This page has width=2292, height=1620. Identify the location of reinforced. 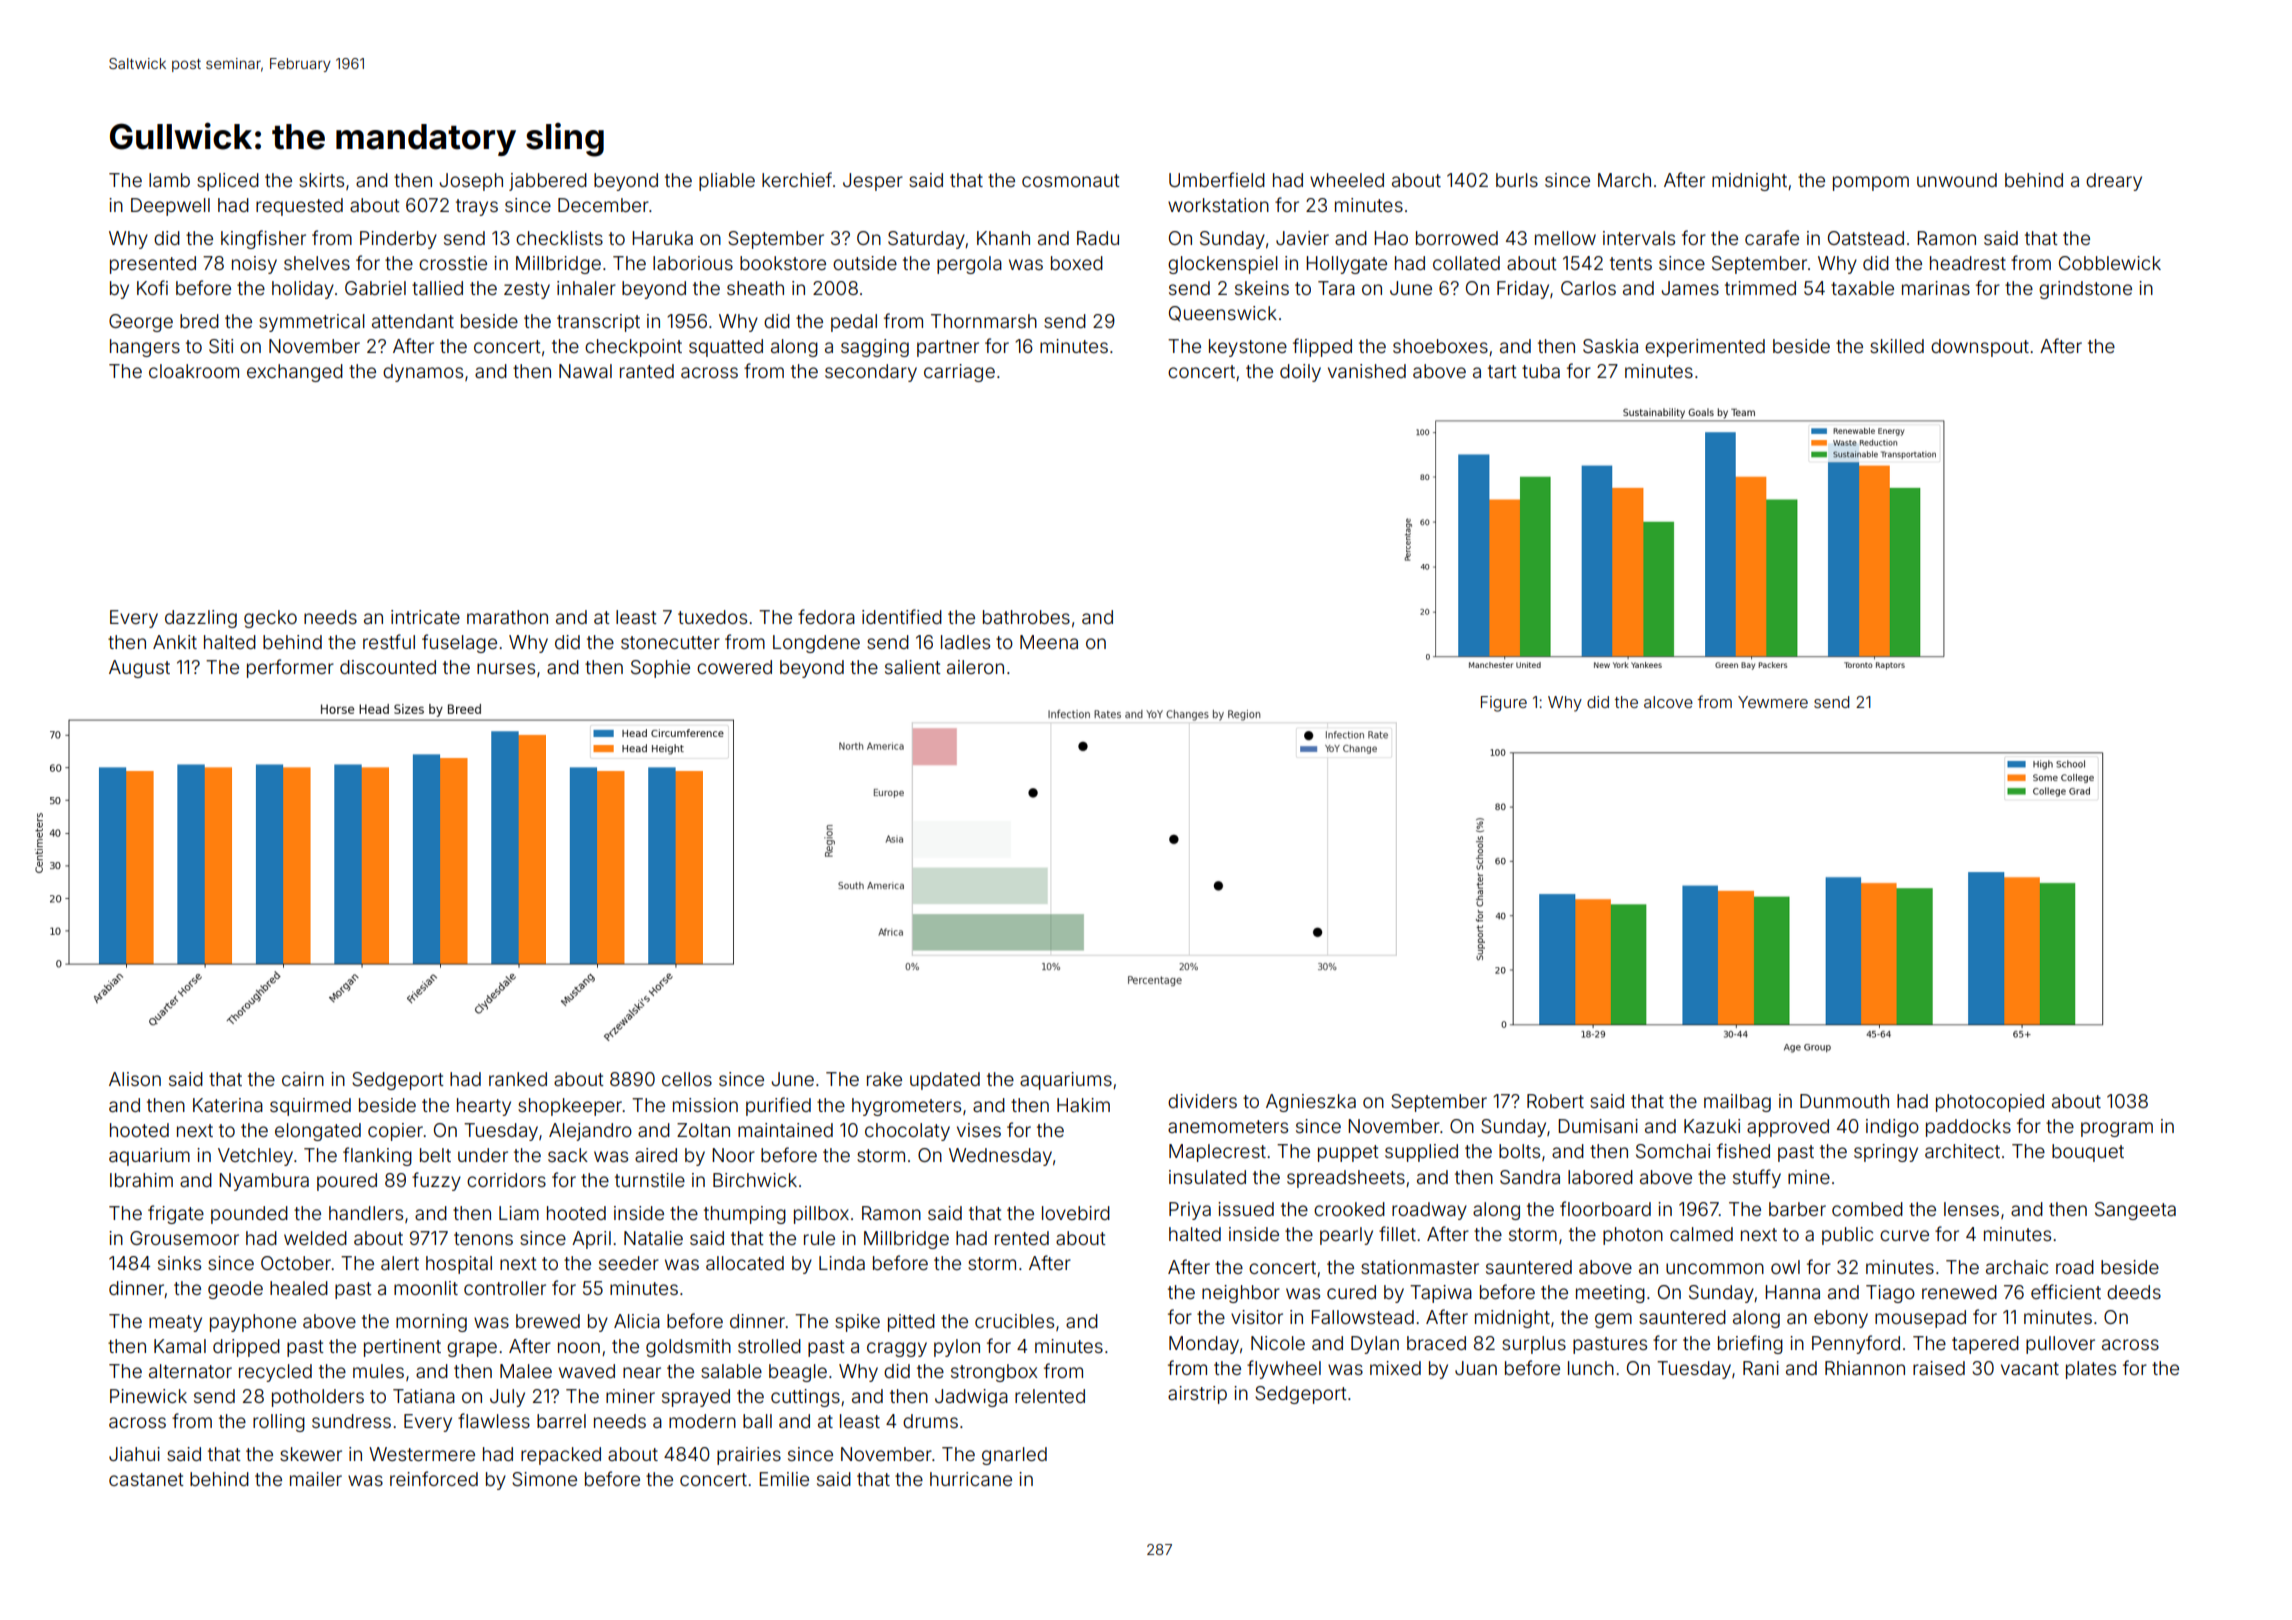
(434, 1478).
